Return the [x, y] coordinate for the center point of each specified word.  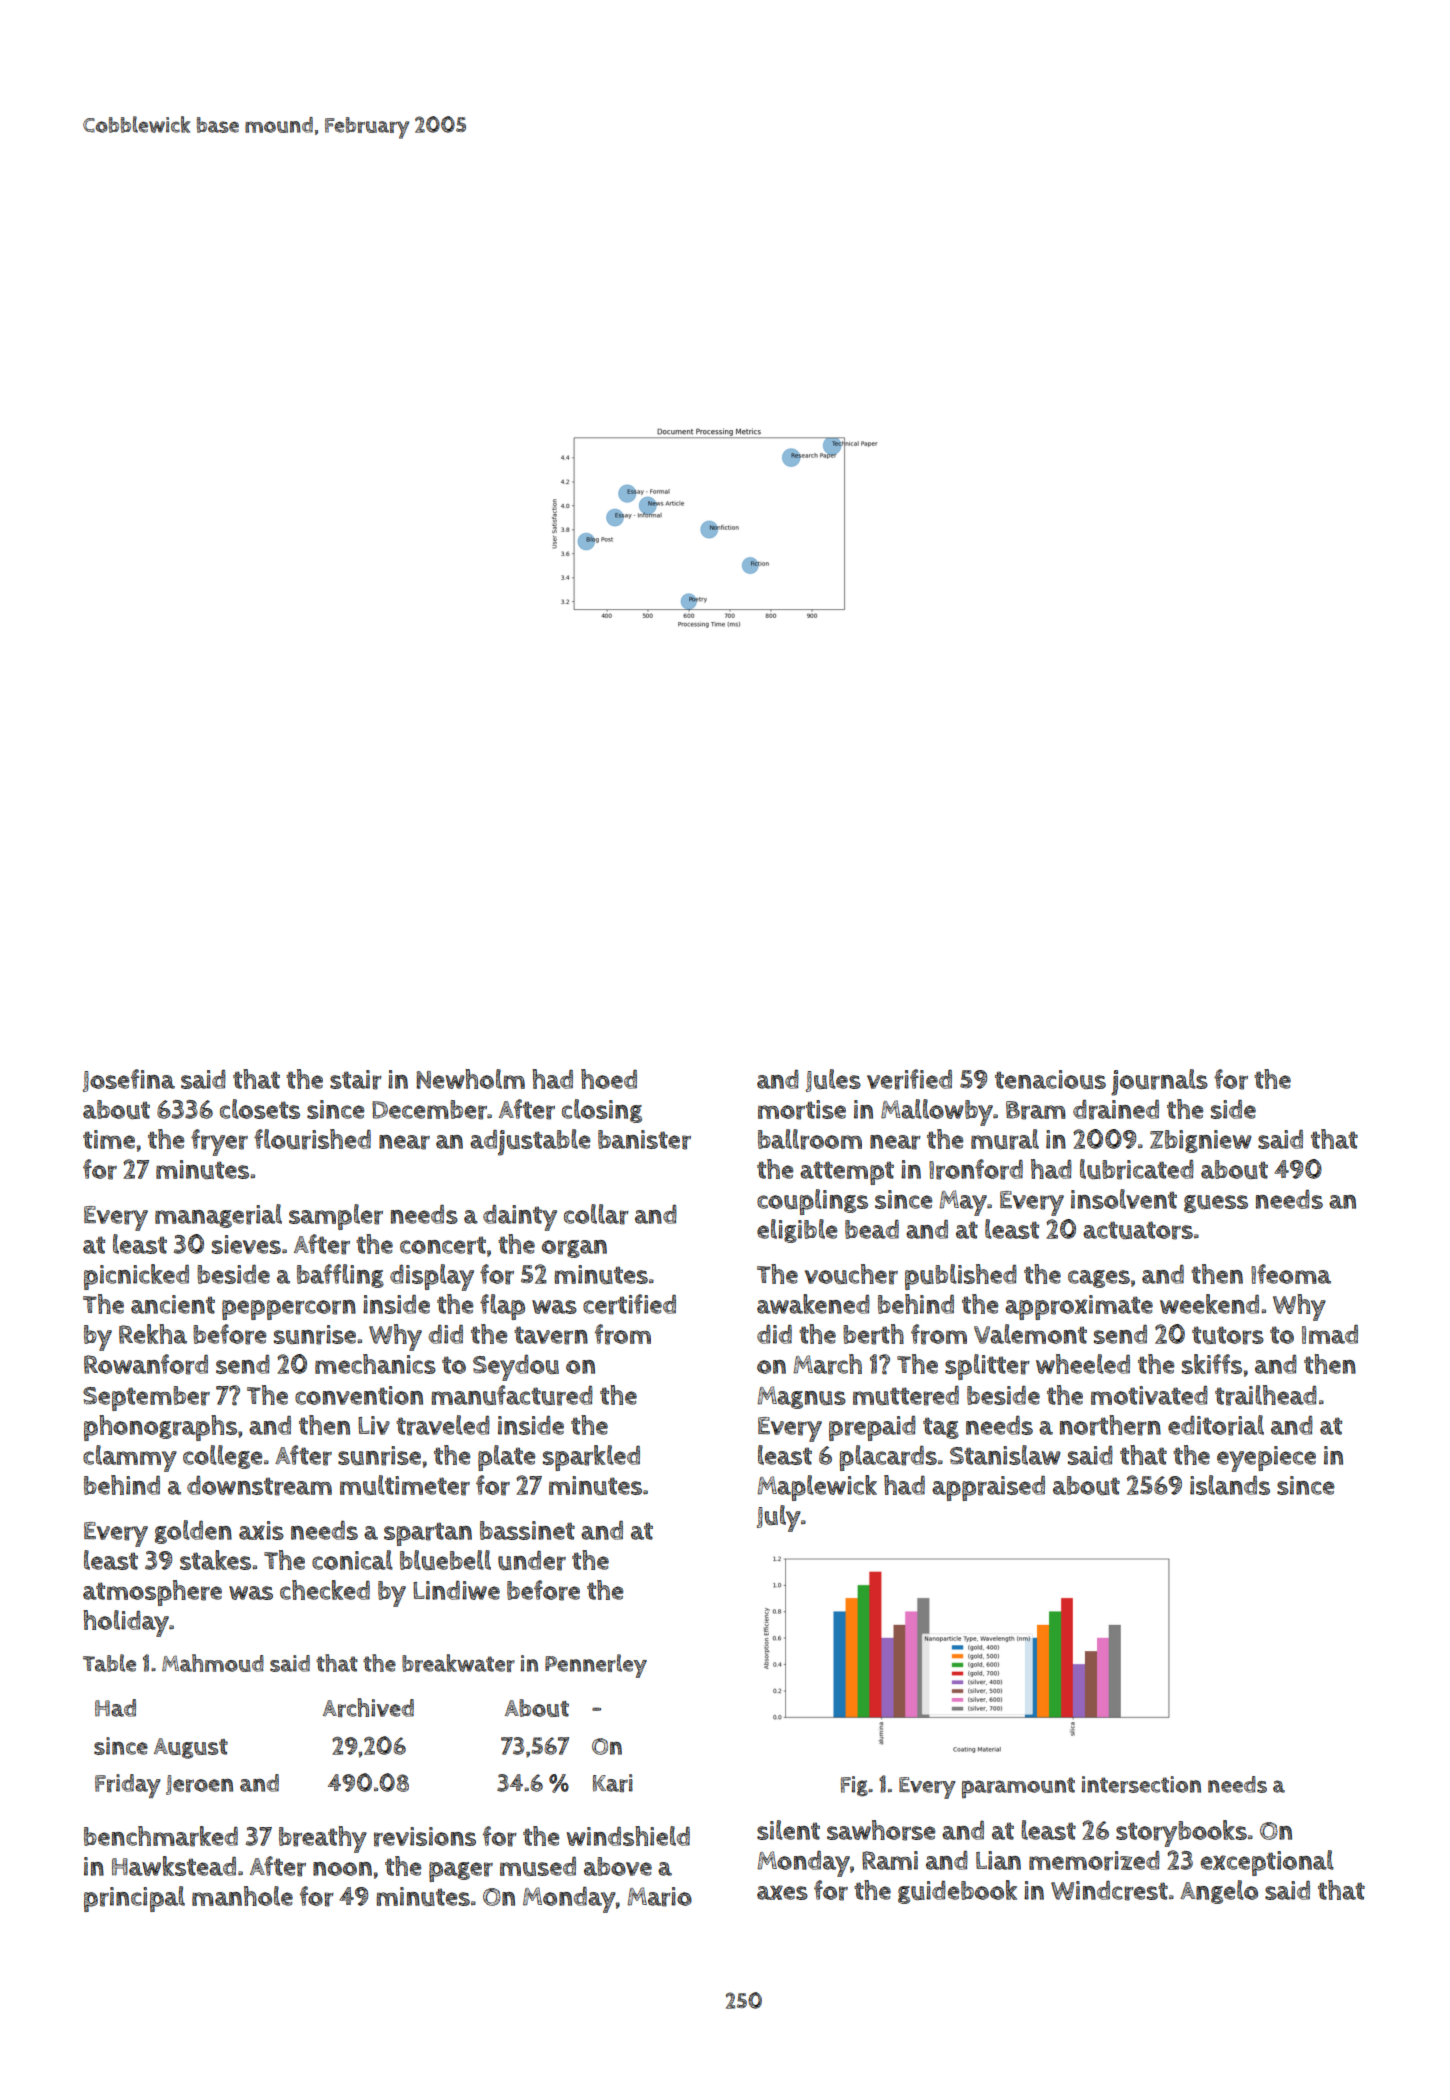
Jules [833, 1080]
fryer [219, 1142]
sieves [246, 1244]
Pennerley [596, 1666]
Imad [1330, 1334]
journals [1159, 1082]
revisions [425, 1837]
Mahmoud [213, 1663]
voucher [851, 1274]
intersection [1141, 1784]
